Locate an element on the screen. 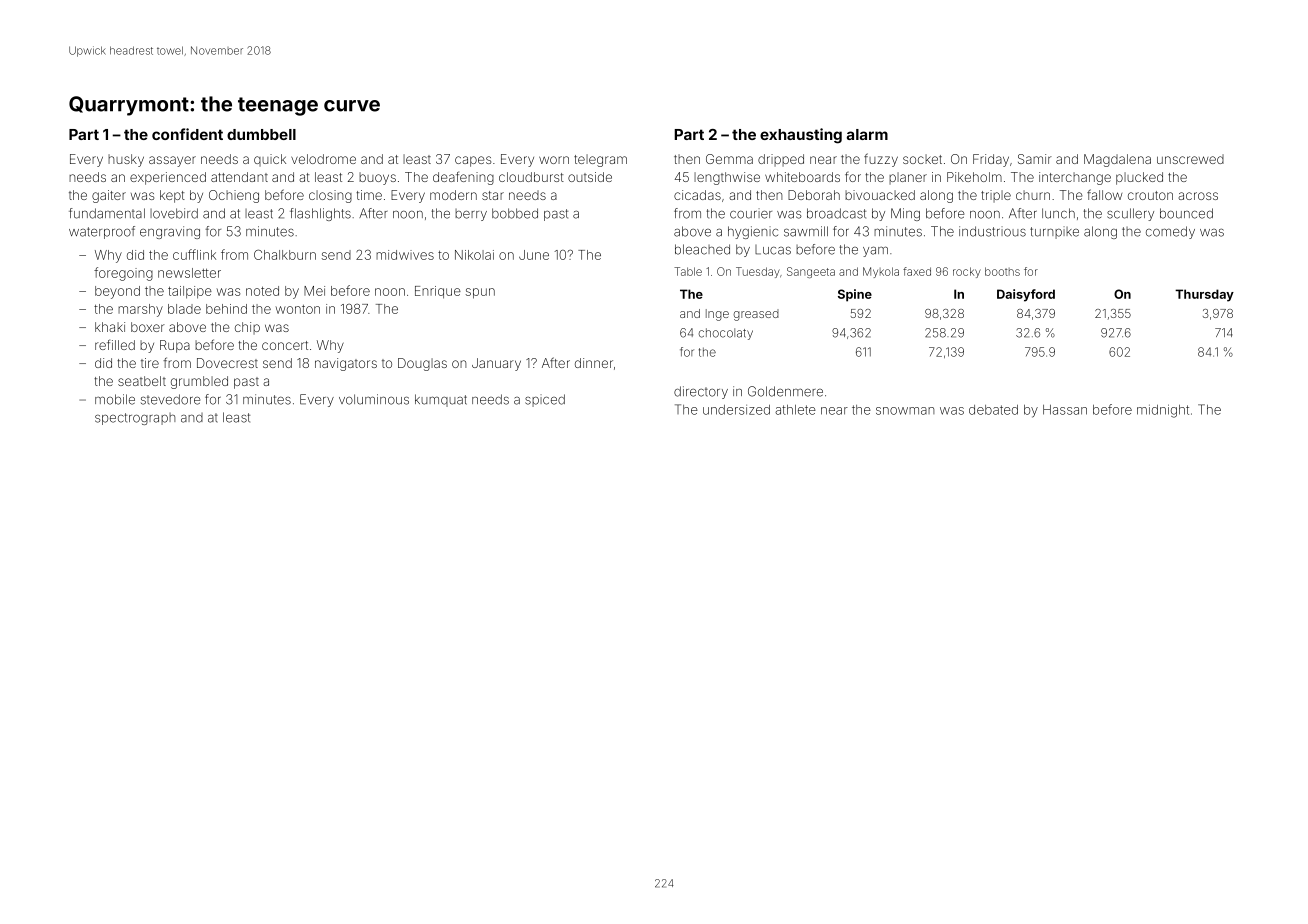 The height and width of the screenshot is (924, 1308). greased is located at coordinates (756, 315).
